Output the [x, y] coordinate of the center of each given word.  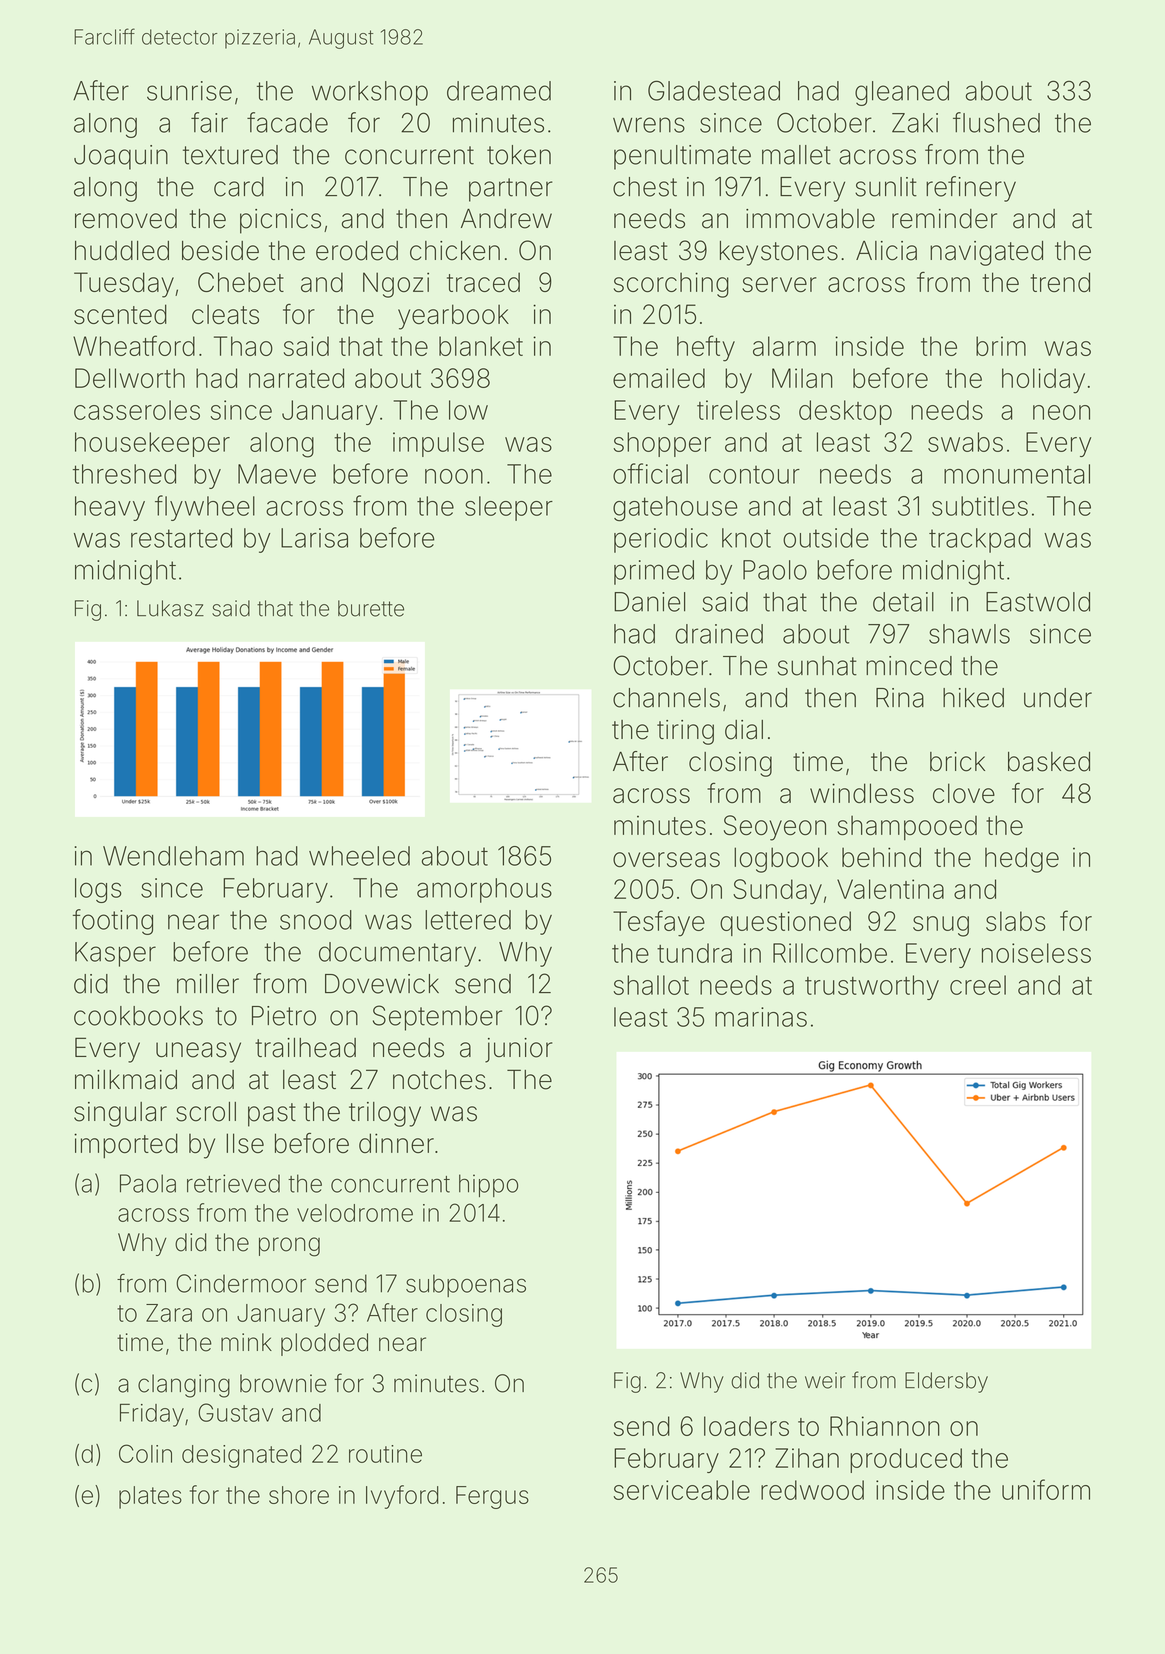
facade [287, 122]
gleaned [902, 93]
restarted [181, 538]
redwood [812, 1490]
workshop [370, 93]
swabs [965, 442]
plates [150, 1497]
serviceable [682, 1490]
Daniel [649, 602]
